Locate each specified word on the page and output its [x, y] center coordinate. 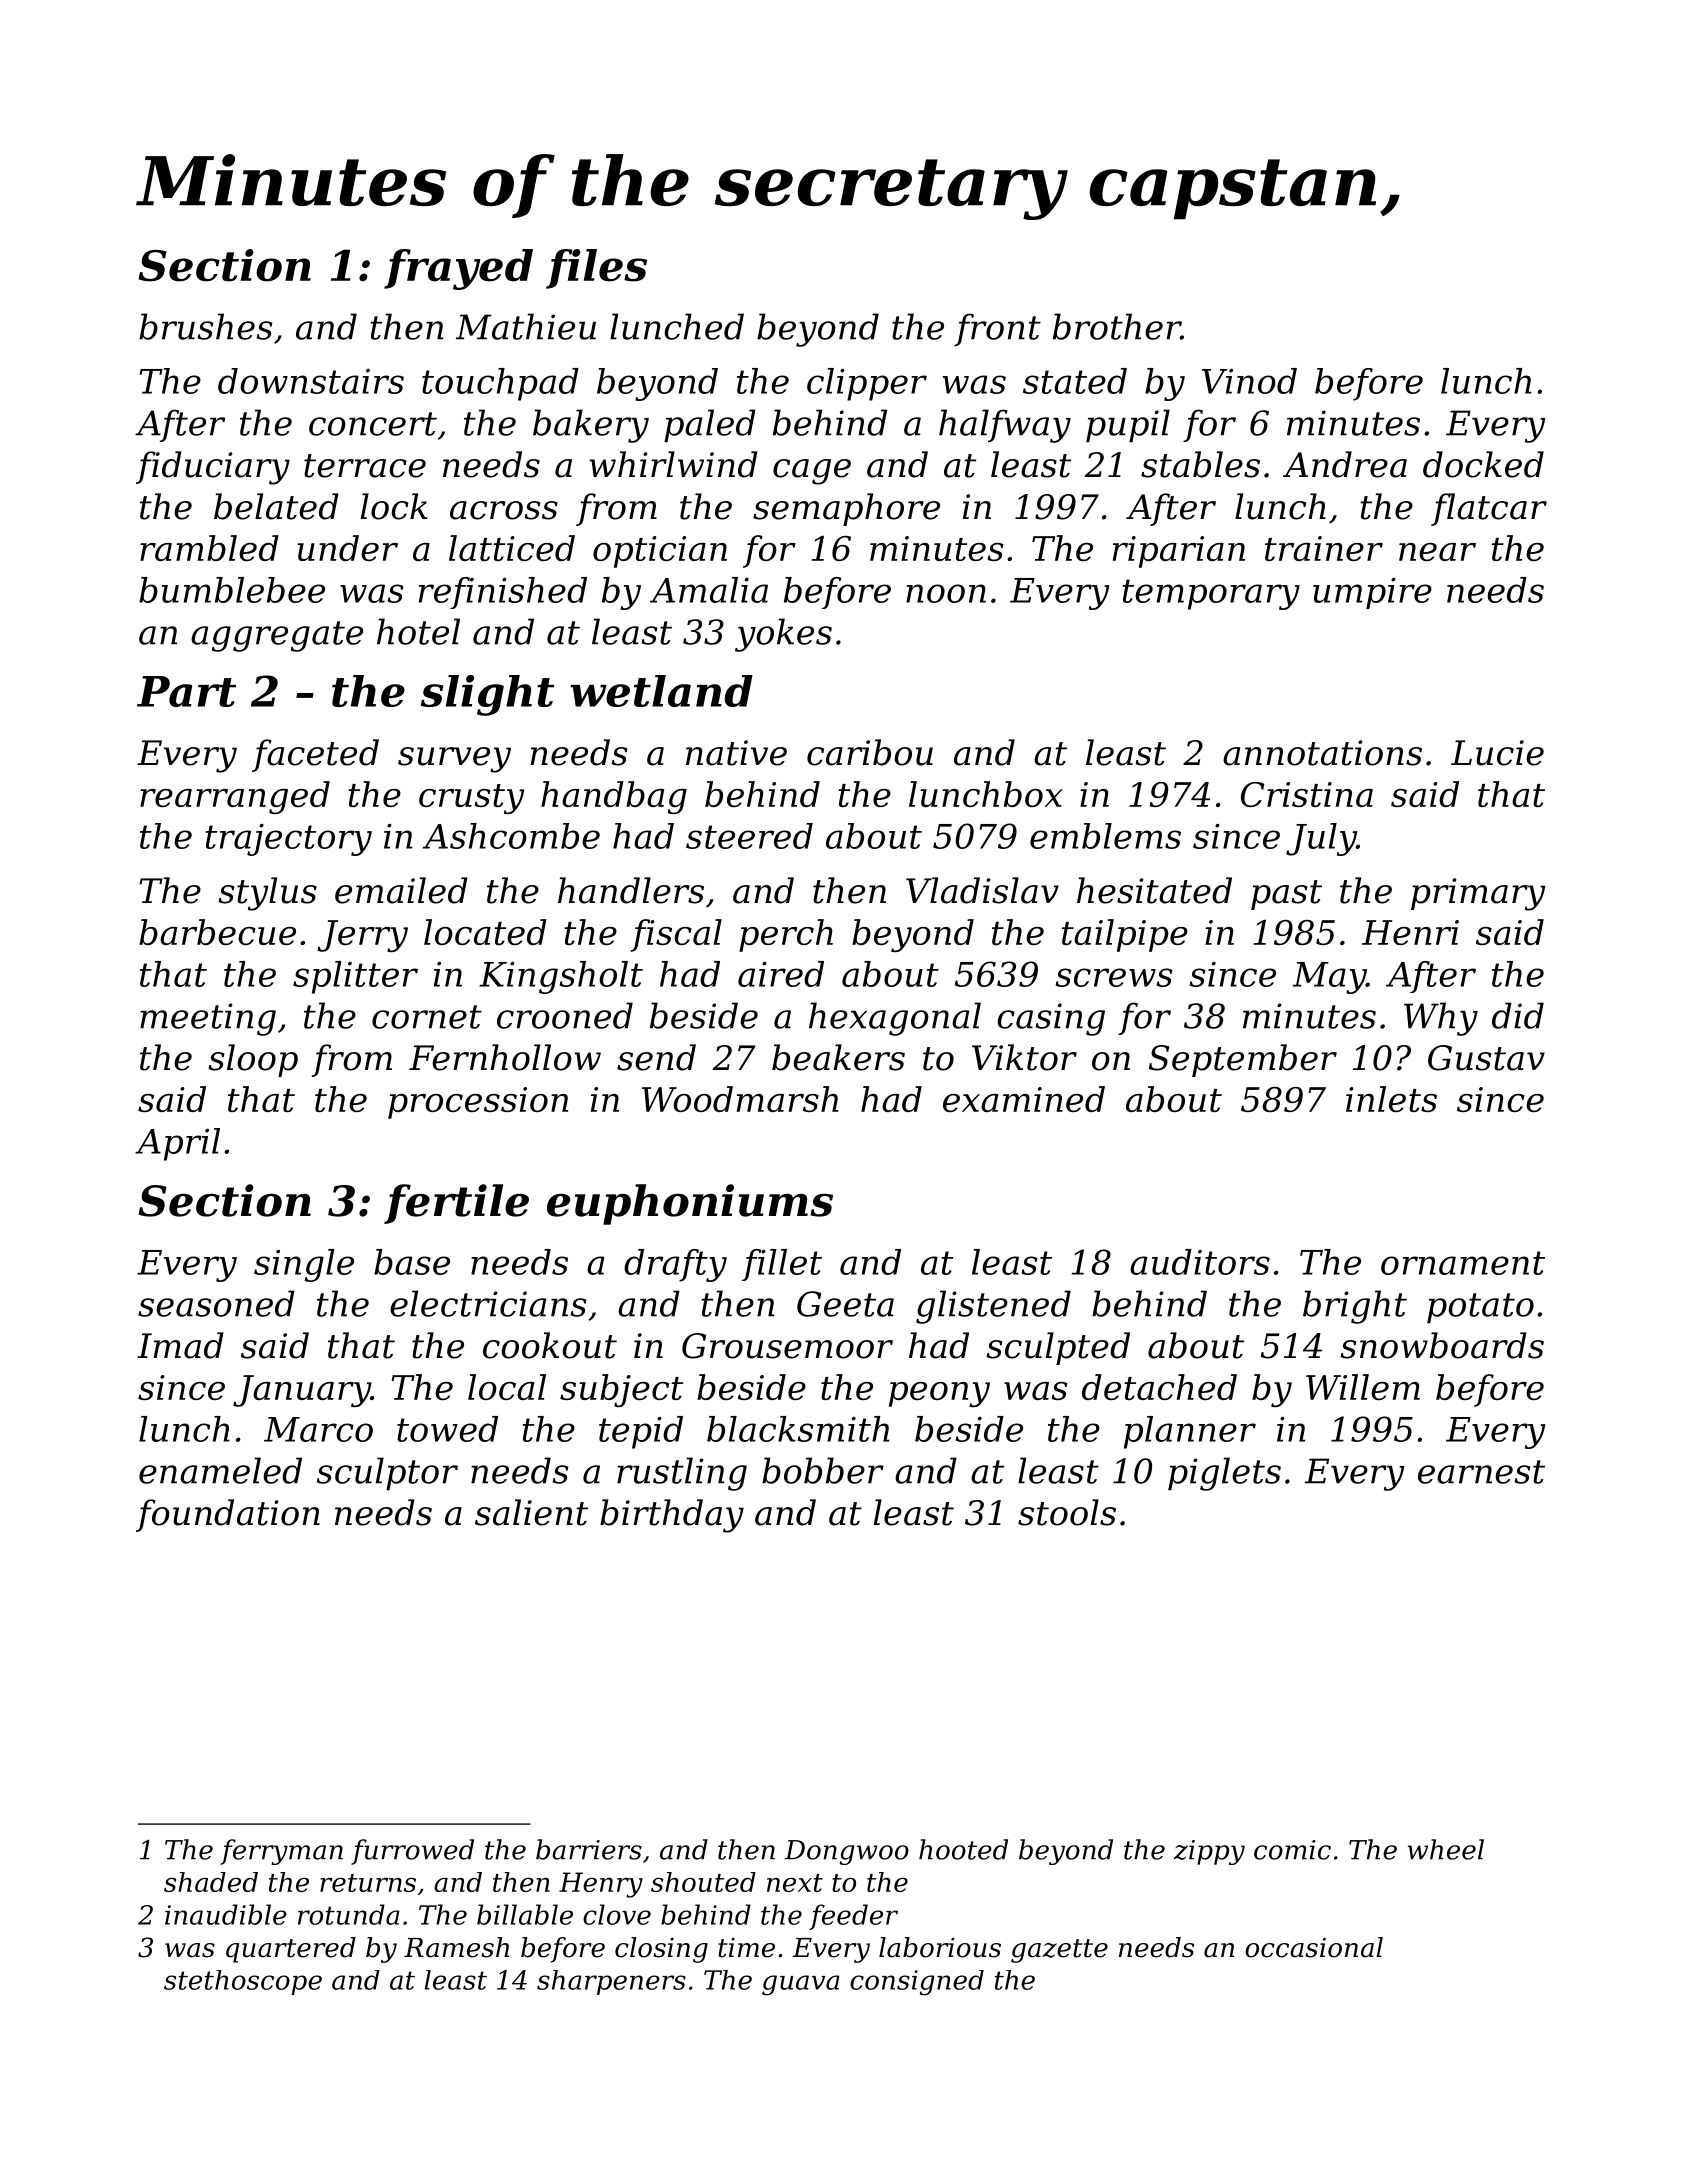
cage [812, 472]
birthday [672, 1516]
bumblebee [232, 590]
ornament [1463, 1263]
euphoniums [690, 1204]
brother [1117, 326]
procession [478, 1103]
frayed [458, 269]
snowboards [1442, 1345]
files [596, 269]
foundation [228, 1515]
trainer [1324, 548]
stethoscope [243, 1982]
